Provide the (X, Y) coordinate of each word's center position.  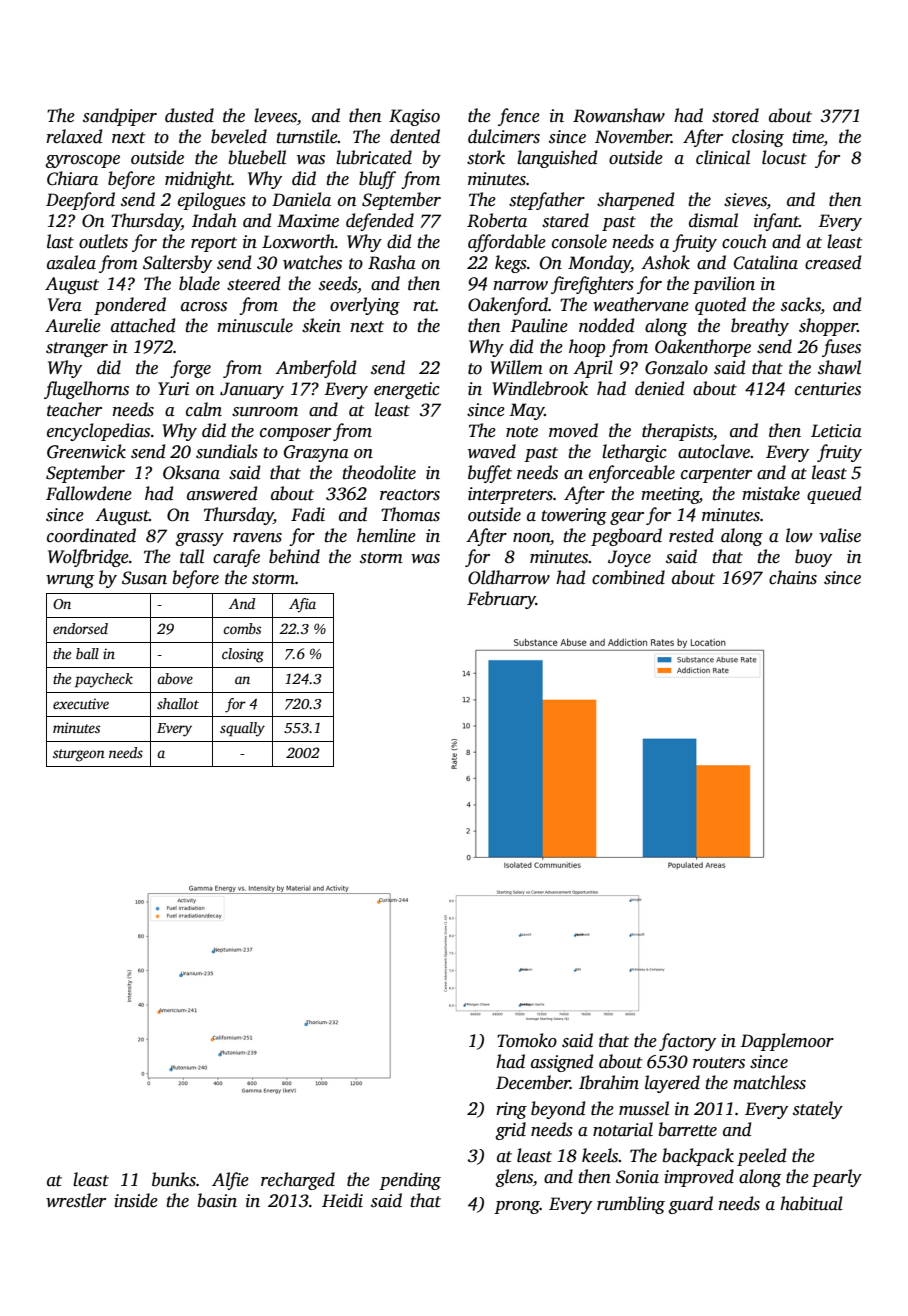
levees (275, 115)
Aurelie (73, 325)
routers (719, 1063)
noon (531, 538)
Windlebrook (540, 388)
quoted (720, 306)
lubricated (374, 157)
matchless (769, 1082)
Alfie (230, 1181)
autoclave (714, 451)
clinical (723, 157)
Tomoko (527, 1040)
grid (510, 1131)
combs (242, 628)
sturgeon (79, 755)
